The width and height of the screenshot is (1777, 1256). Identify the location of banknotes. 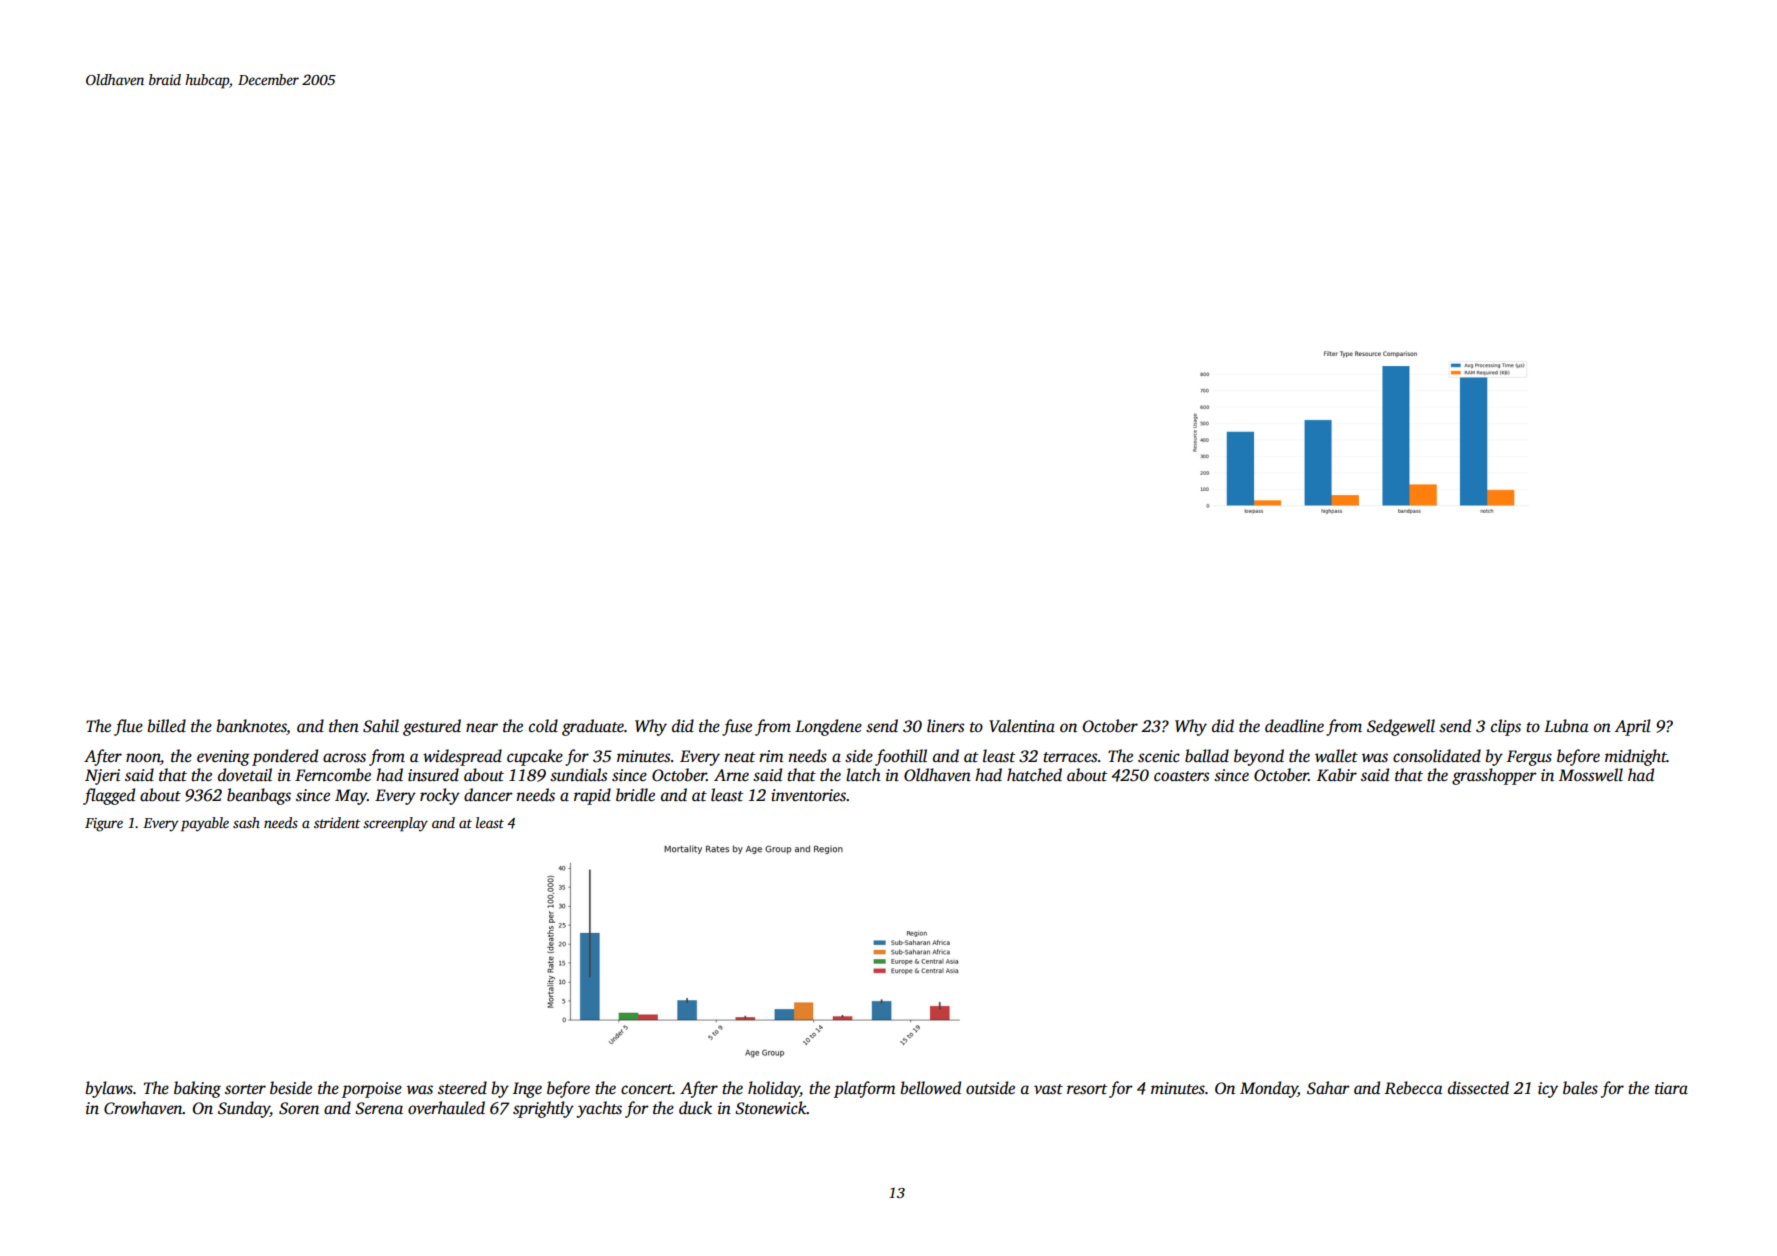
(251, 727).
